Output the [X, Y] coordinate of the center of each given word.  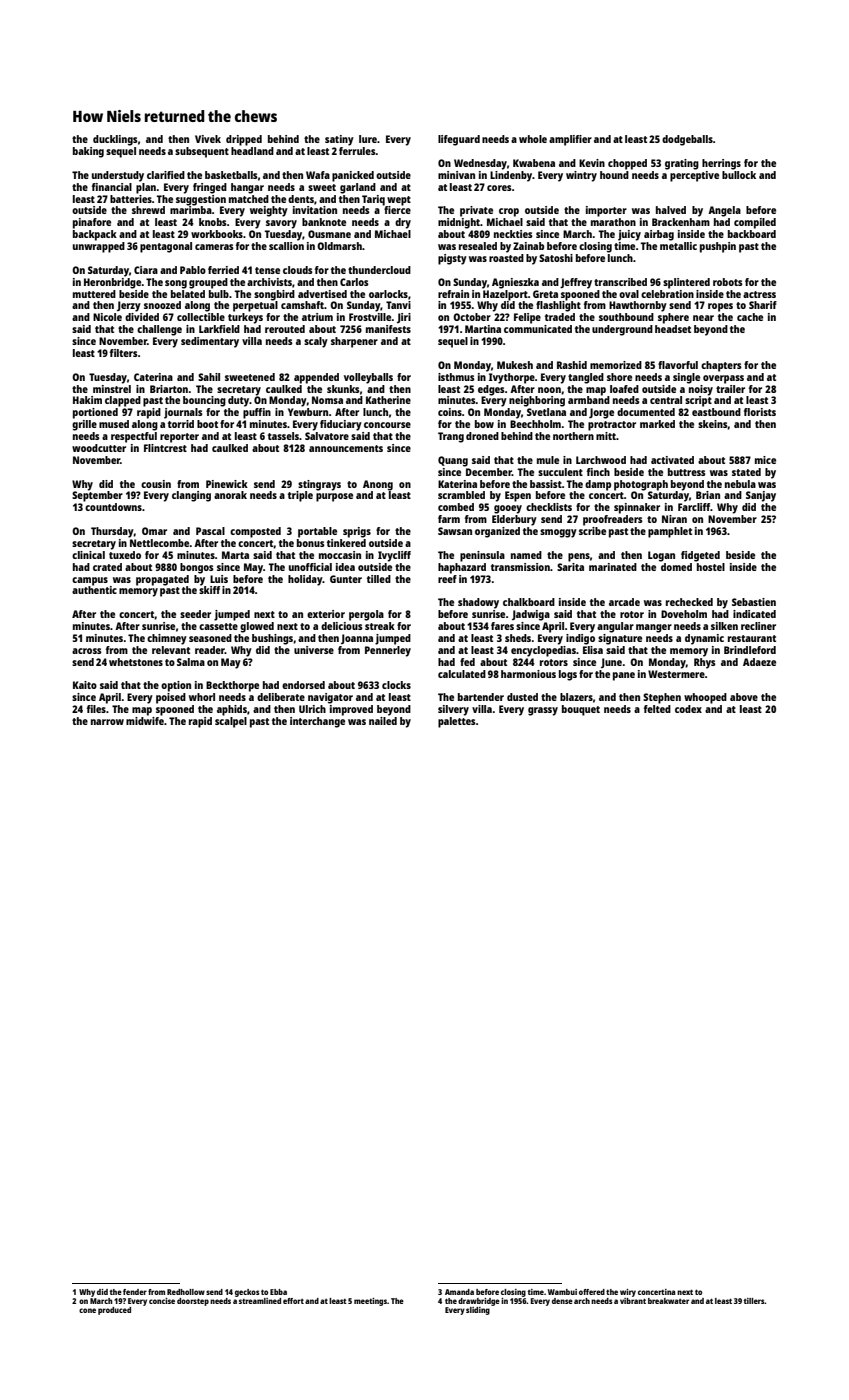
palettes [457, 722]
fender [135, 1292]
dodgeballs [687, 140]
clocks [396, 685]
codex [688, 709]
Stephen [662, 698]
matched [249, 199]
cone [87, 1310]
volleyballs [368, 378]
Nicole [107, 317]
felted [657, 709]
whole [533, 139]
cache [750, 317]
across [87, 651]
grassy [543, 711]
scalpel [231, 722]
